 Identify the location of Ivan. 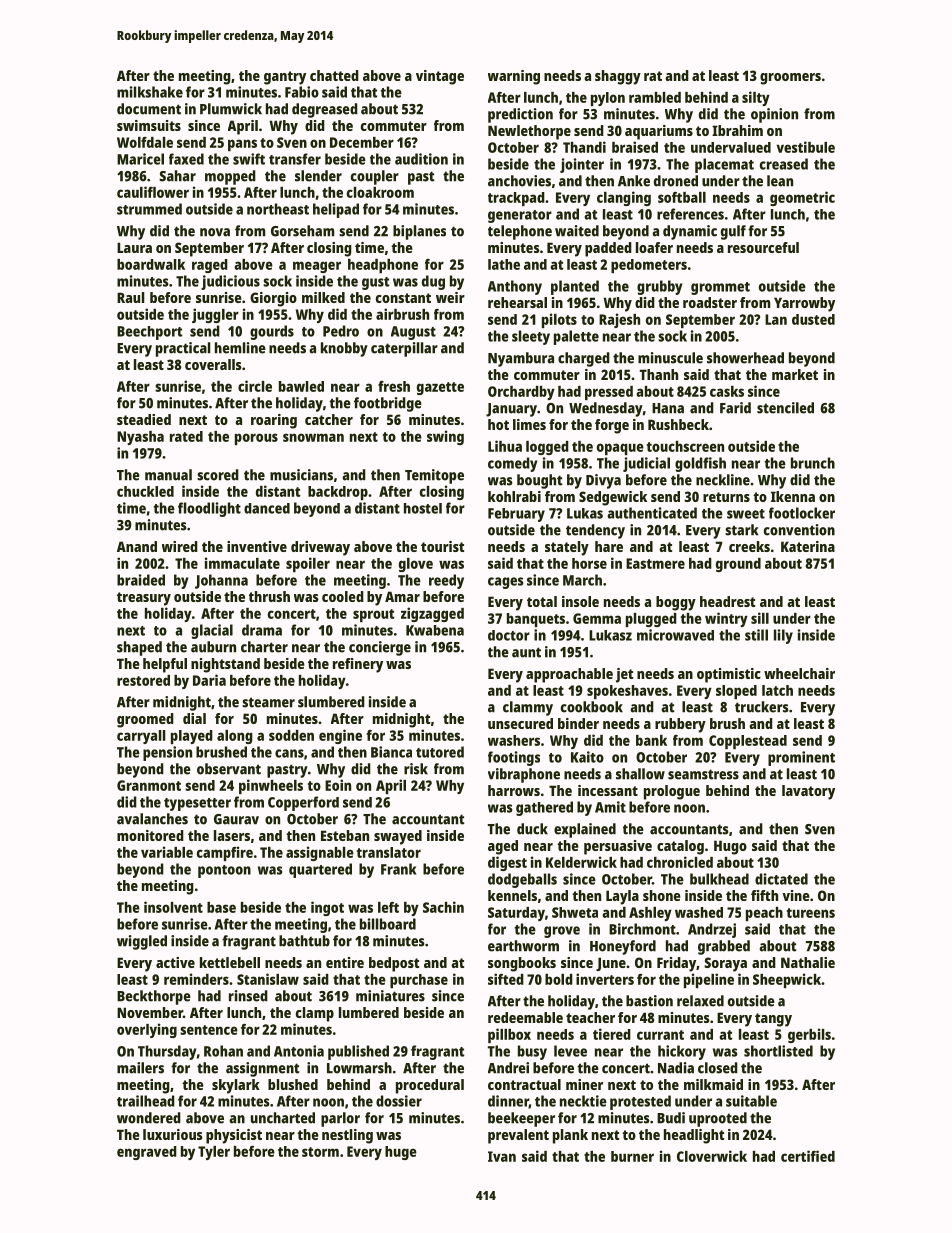
(502, 1156).
